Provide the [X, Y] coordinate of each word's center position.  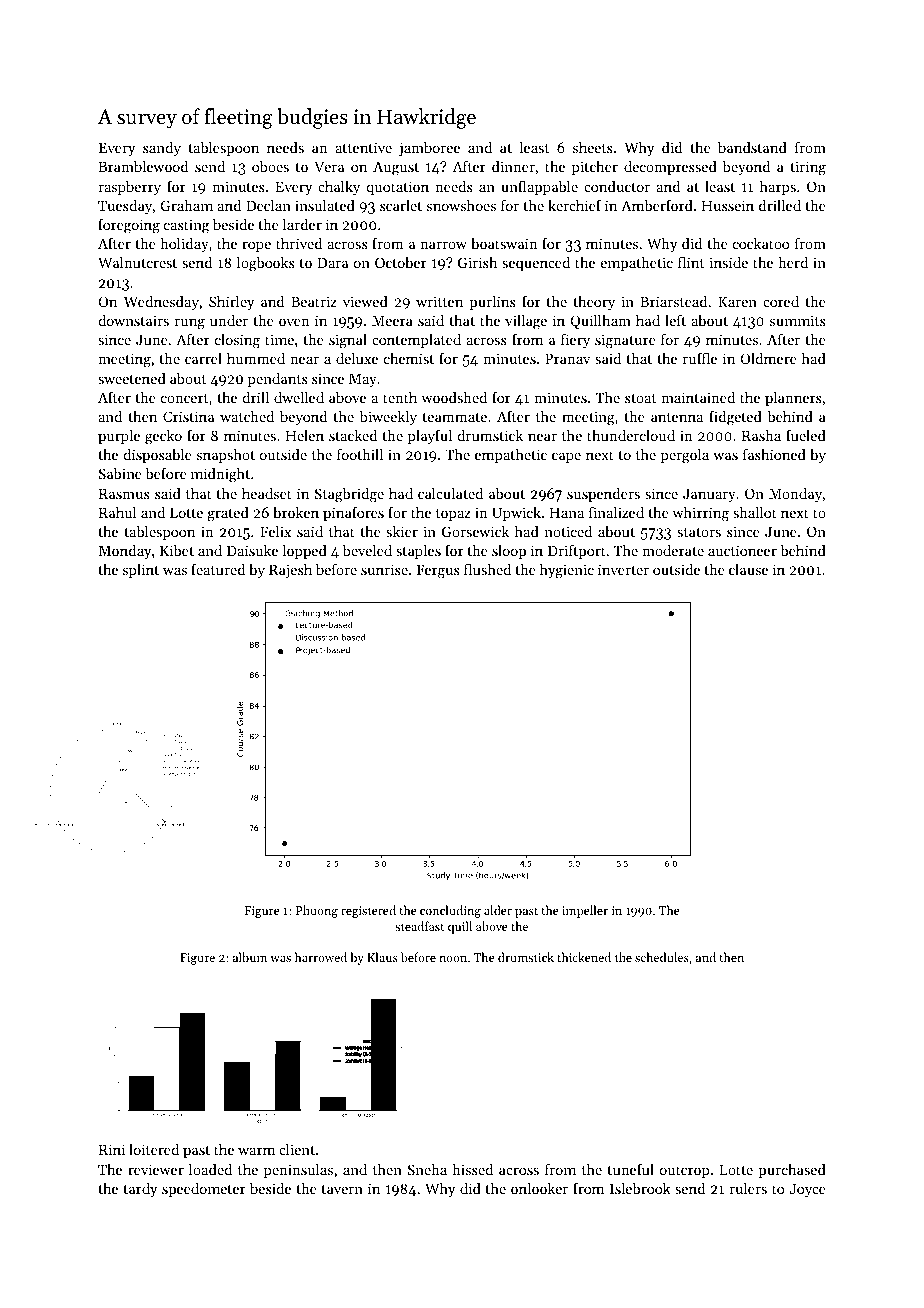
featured [218, 569]
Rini [112, 1149]
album [250, 957]
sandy [162, 149]
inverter [623, 569]
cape [566, 457]
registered [368, 911]
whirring [700, 514]
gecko [163, 437]
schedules [662, 957]
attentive [363, 147]
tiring [808, 168]
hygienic [567, 571]
